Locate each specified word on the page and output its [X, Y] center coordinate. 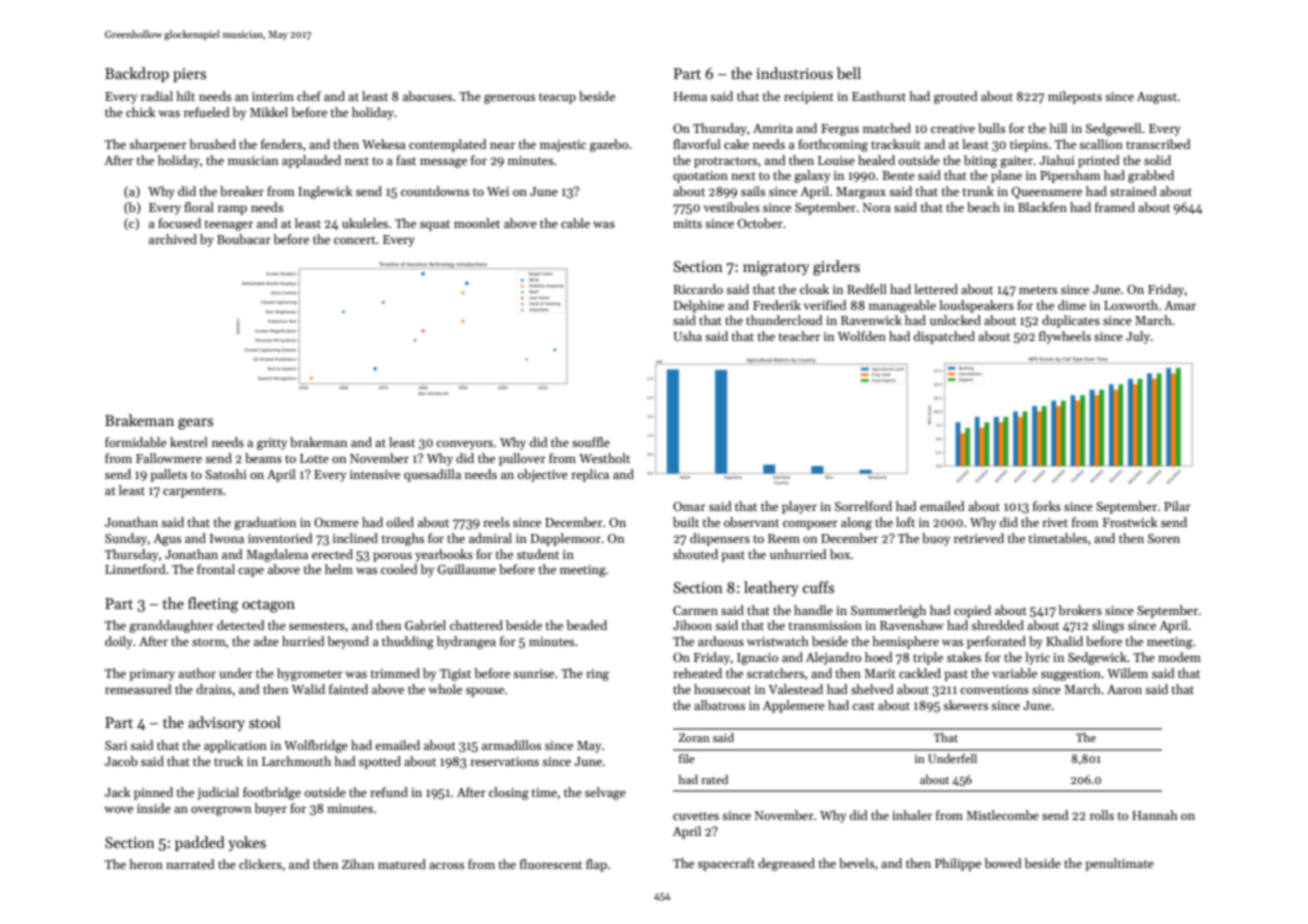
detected [241, 625]
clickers [260, 864]
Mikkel [269, 112]
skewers [965, 705]
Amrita [773, 128]
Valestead [795, 689]
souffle [591, 442]
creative [953, 128]
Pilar [1177, 506]
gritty [272, 444]
